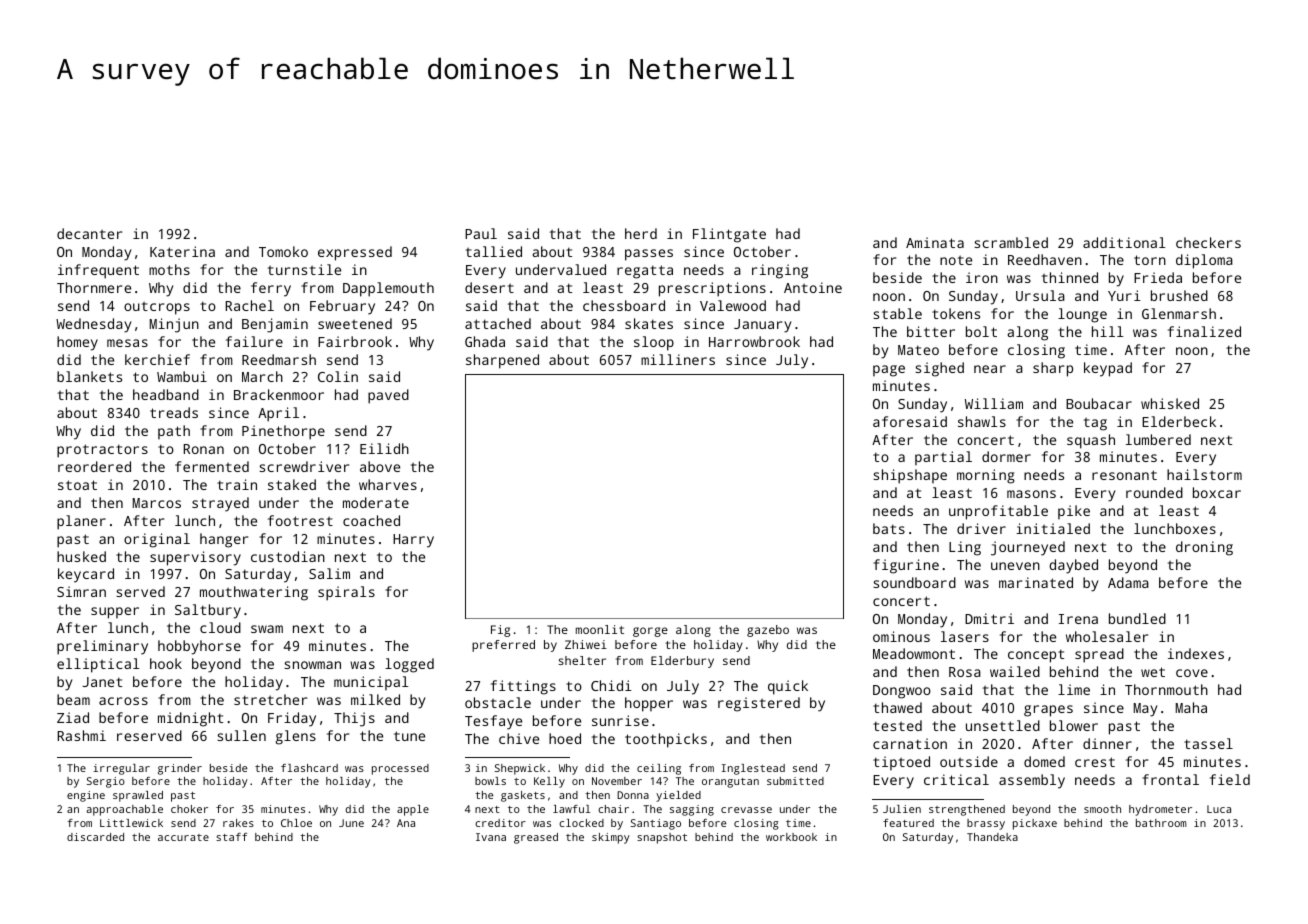 The height and width of the page is (924, 1308). Describe the element at coordinates (89, 233) in the page. I see `decanter` at that location.
